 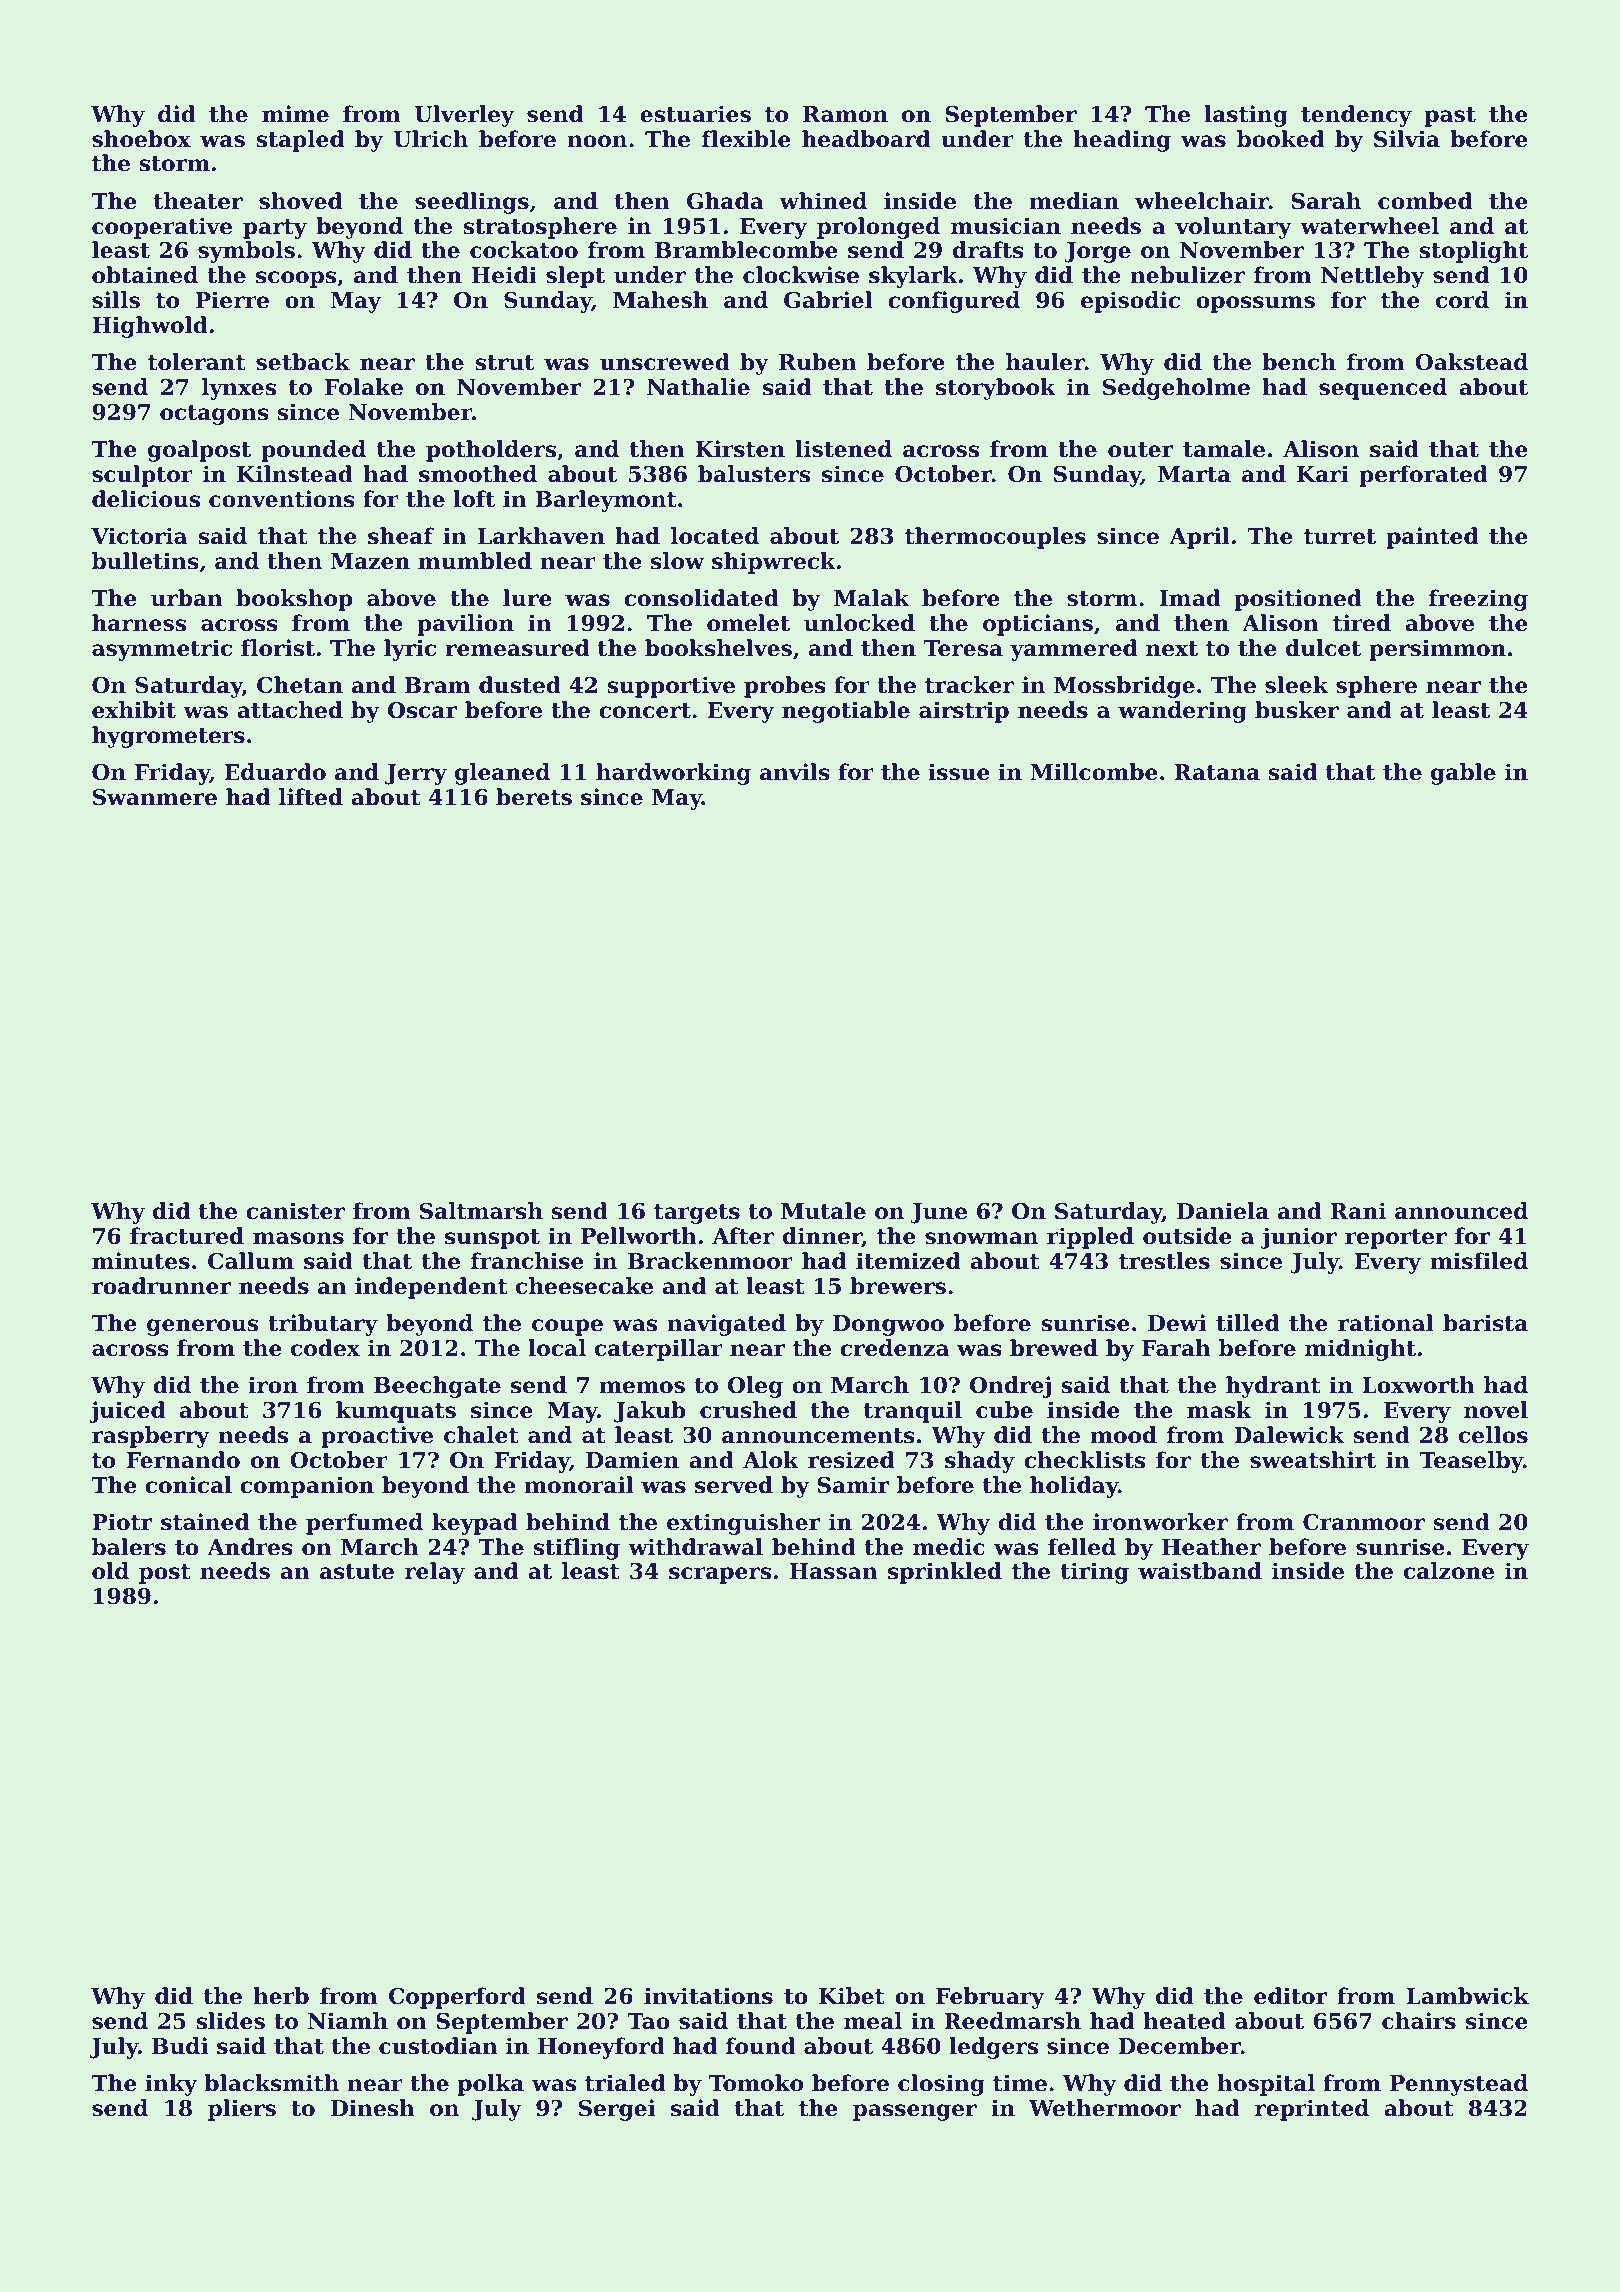 What do you see at coordinates (435, 1573) in the screenshot?
I see `relay` at bounding box center [435, 1573].
